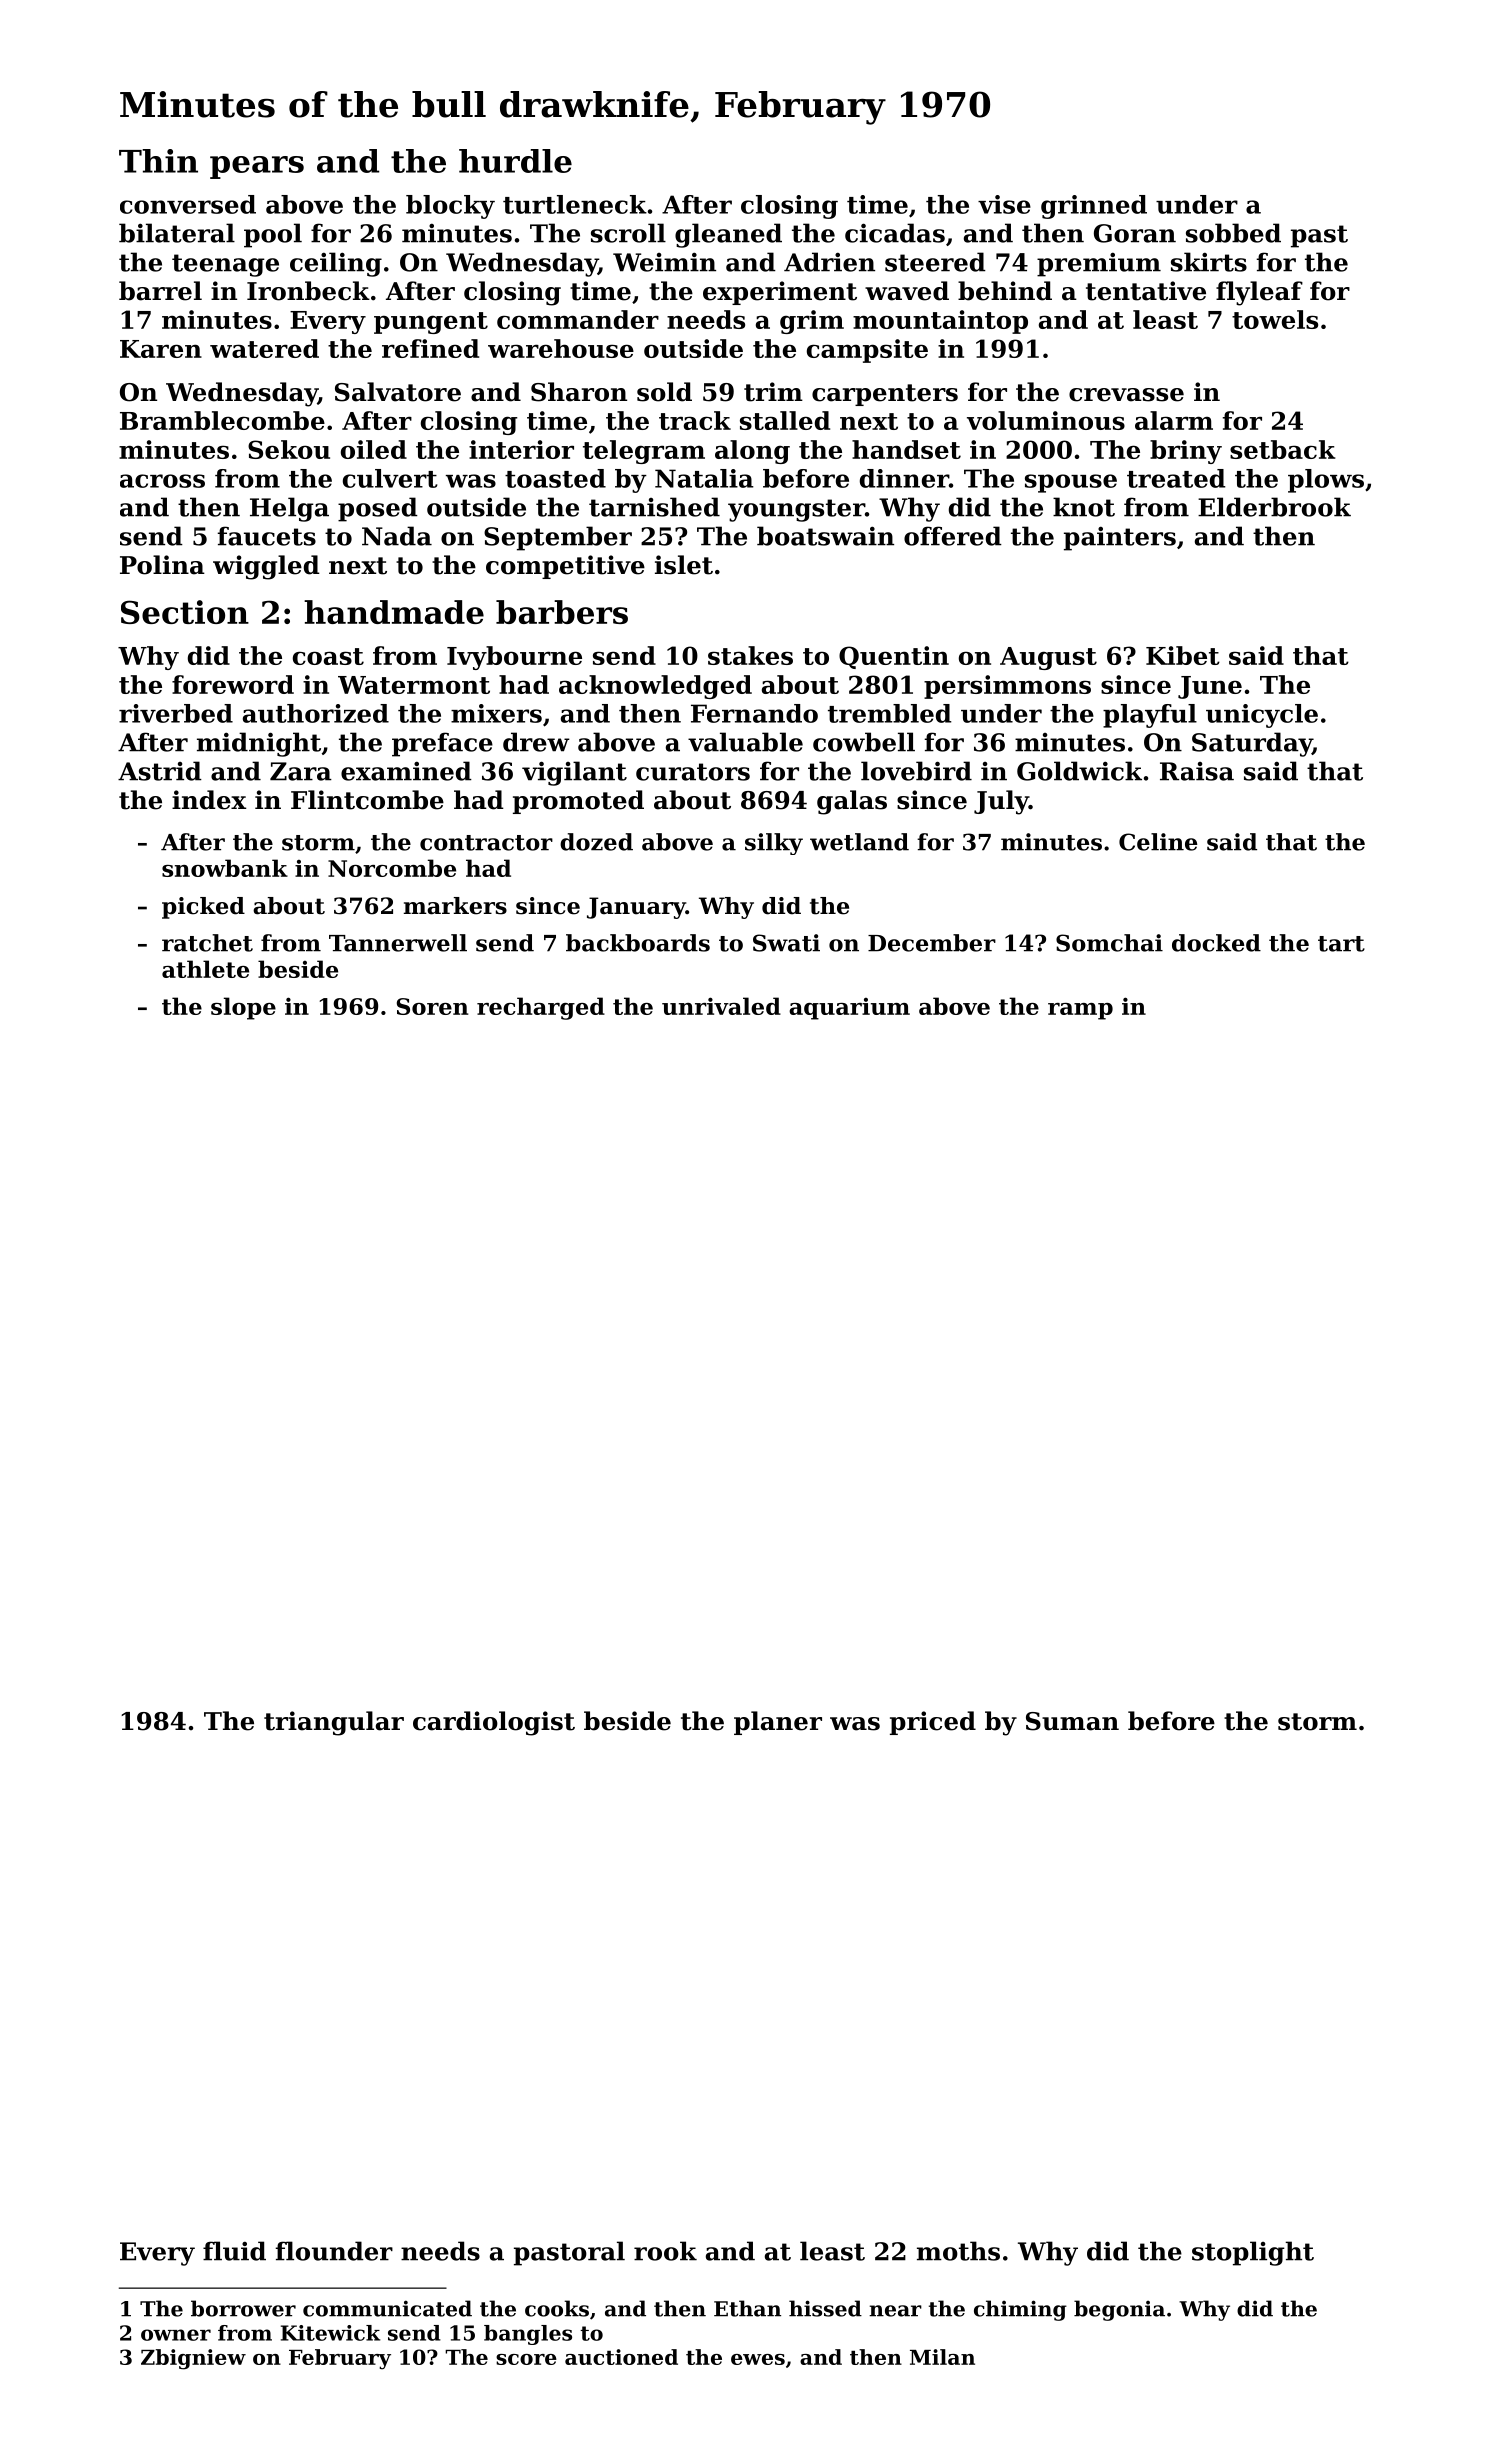 Image resolution: width=1496 pixels, height=2464 pixels. Describe the element at coordinates (176, 2335) in the document. I see `owner` at that location.
